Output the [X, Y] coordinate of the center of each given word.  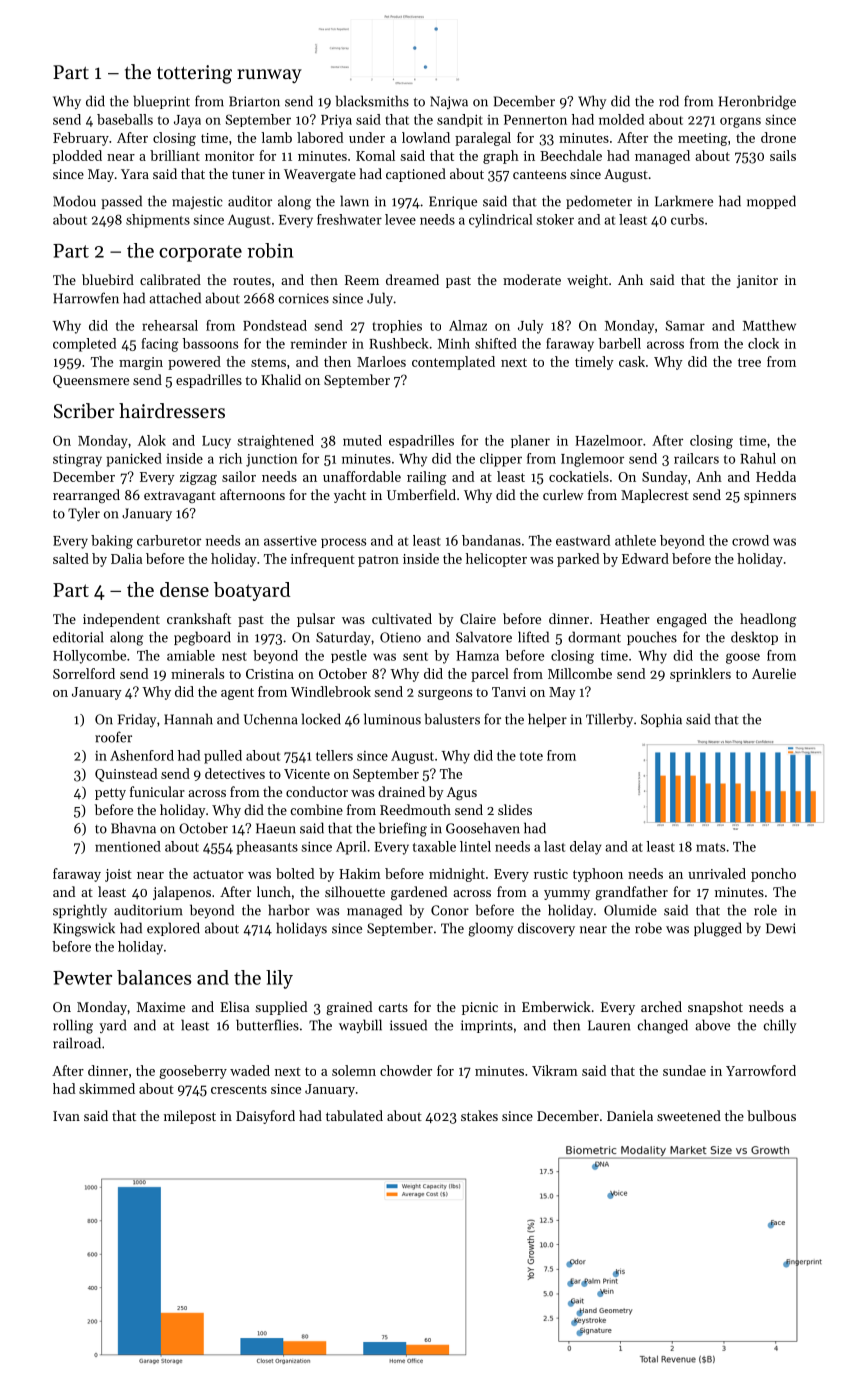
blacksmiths [372, 101]
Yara [135, 174]
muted [362, 440]
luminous [392, 719]
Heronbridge [757, 102]
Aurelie [774, 673]
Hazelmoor [609, 440]
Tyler [84, 514]
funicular [157, 791]
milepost [190, 1117]
